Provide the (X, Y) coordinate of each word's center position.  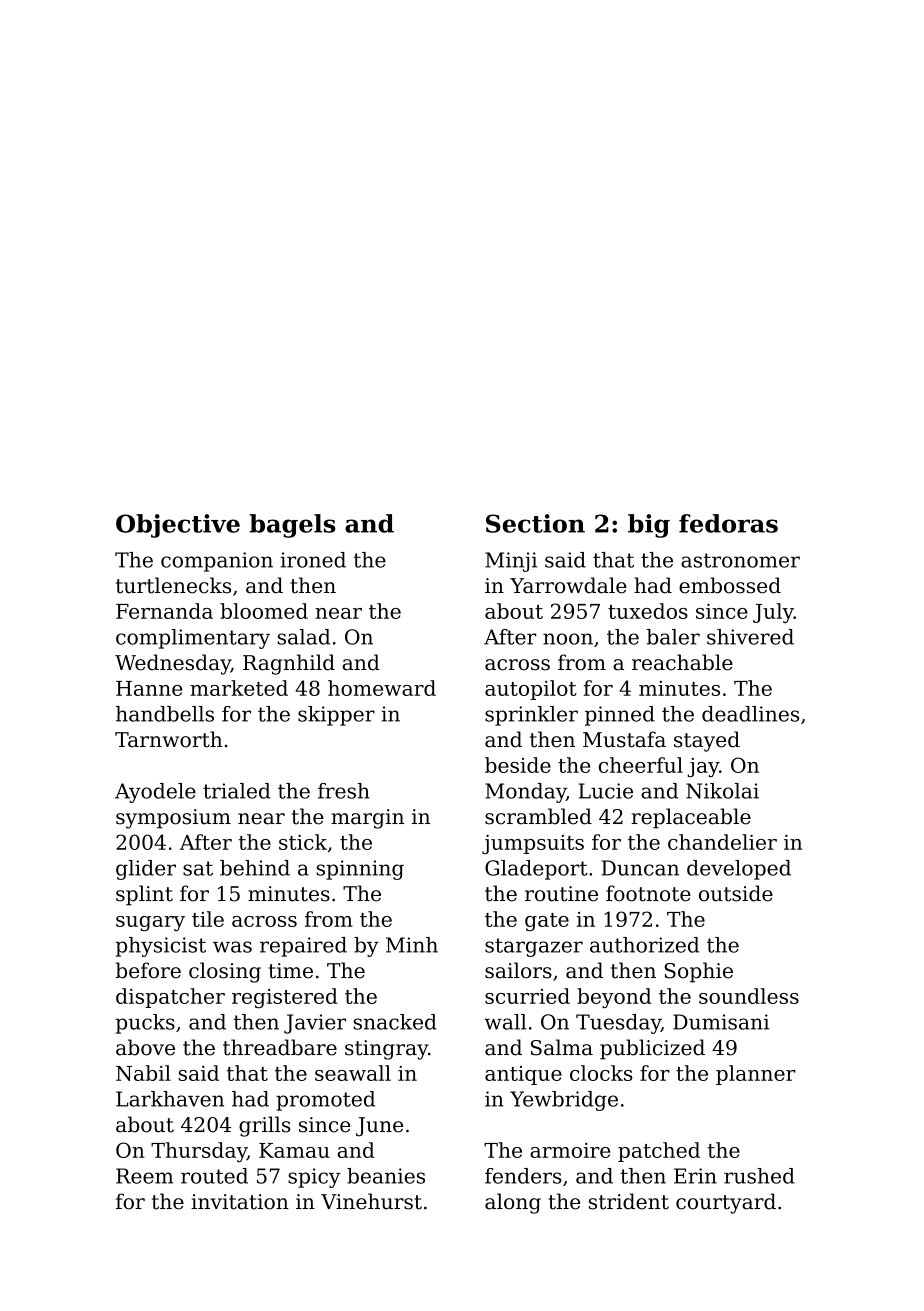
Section (535, 523)
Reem (144, 1176)
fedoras (728, 523)
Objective (178, 526)
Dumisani (721, 1022)
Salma (562, 1047)
